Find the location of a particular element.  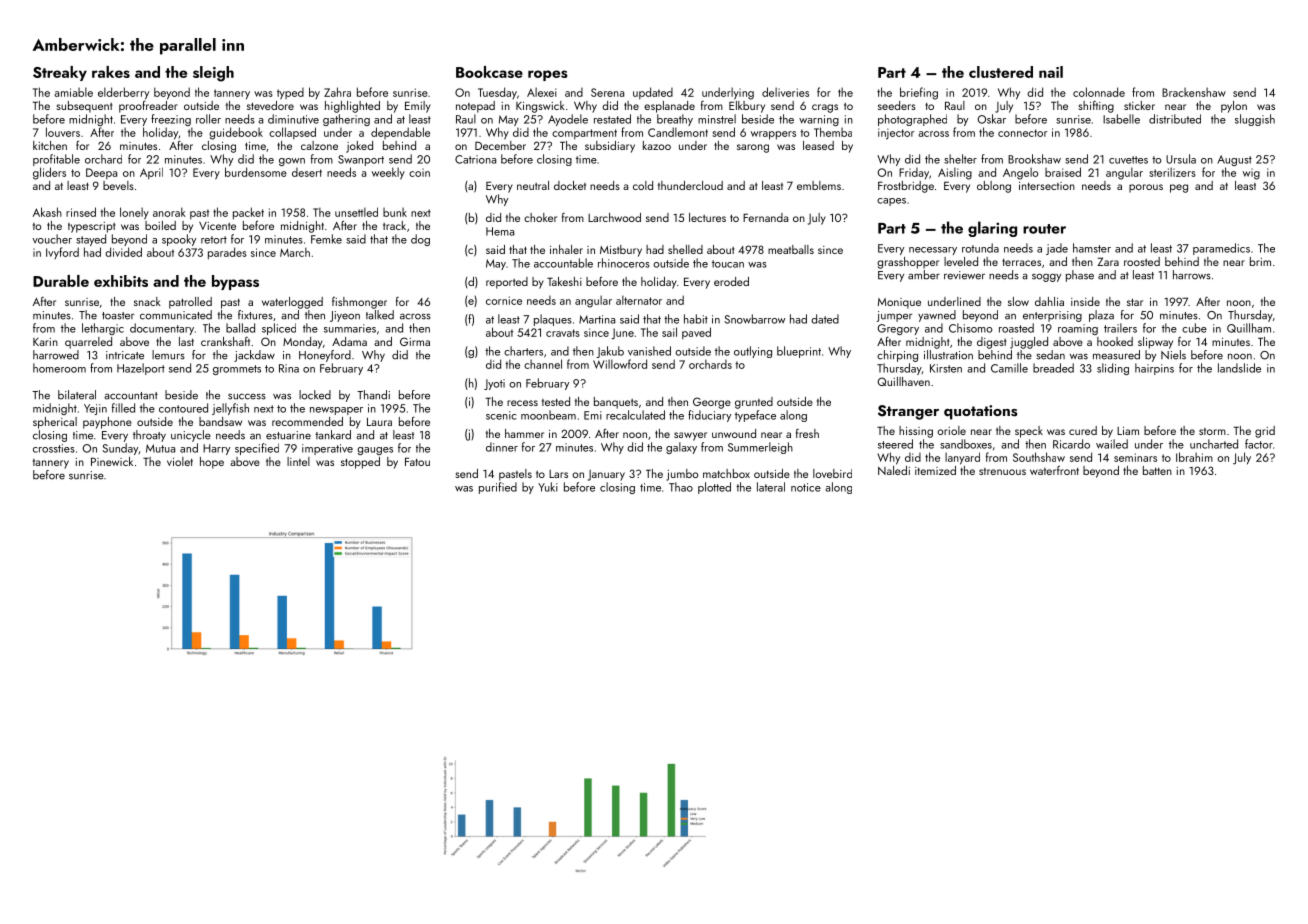

Serena is located at coordinates (607, 92).
